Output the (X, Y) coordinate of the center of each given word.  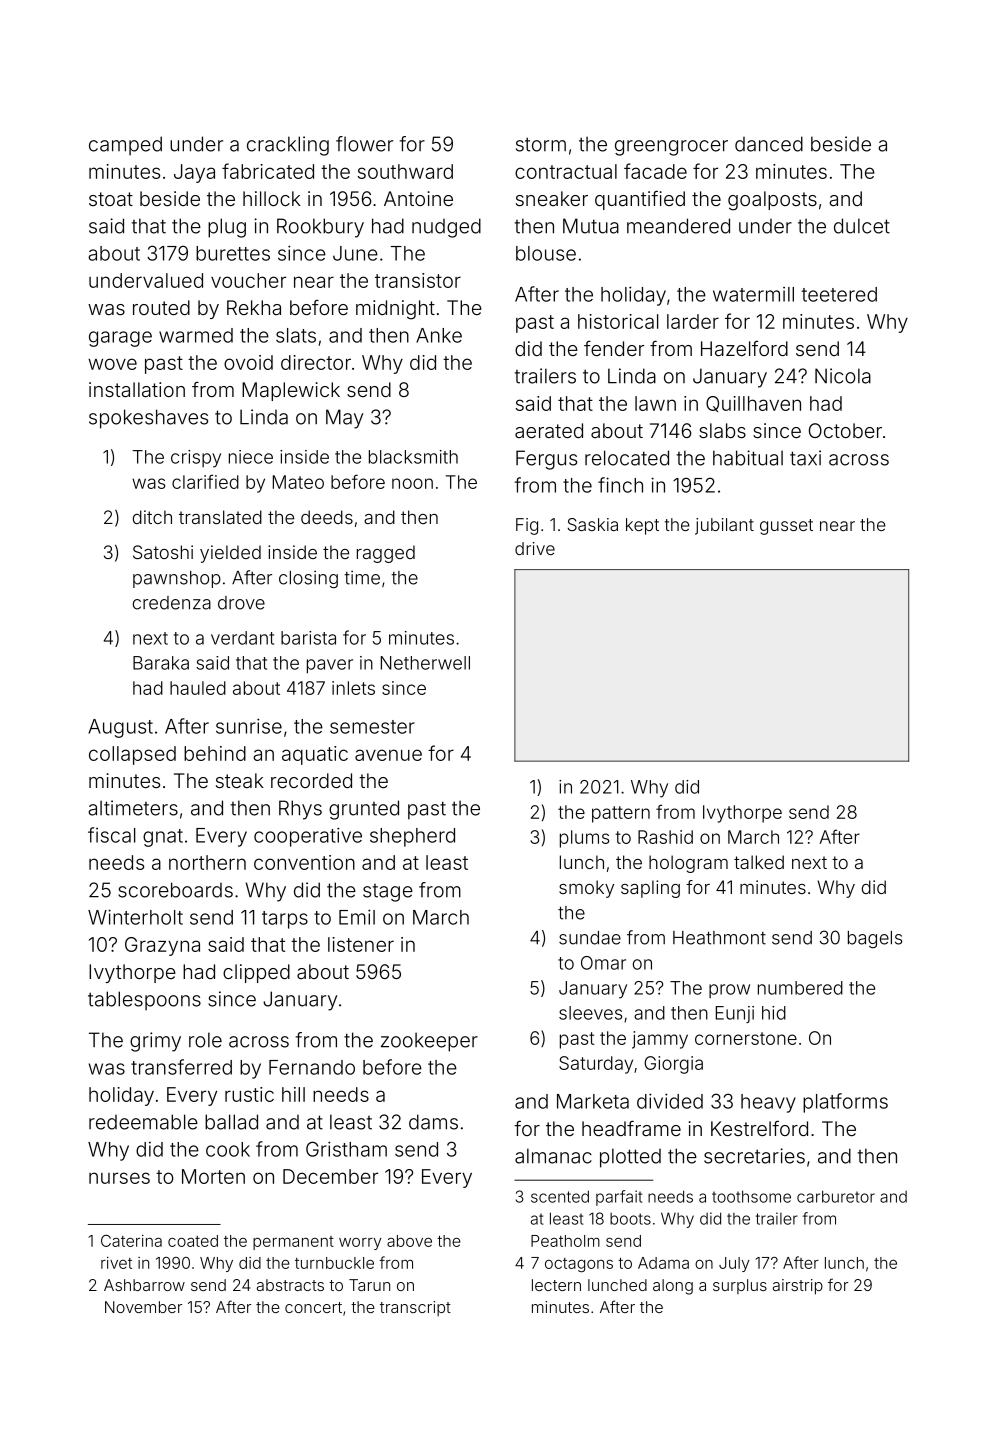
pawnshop (177, 579)
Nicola (843, 376)
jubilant (724, 526)
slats (296, 335)
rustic (249, 1094)
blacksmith (413, 457)
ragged (386, 554)
